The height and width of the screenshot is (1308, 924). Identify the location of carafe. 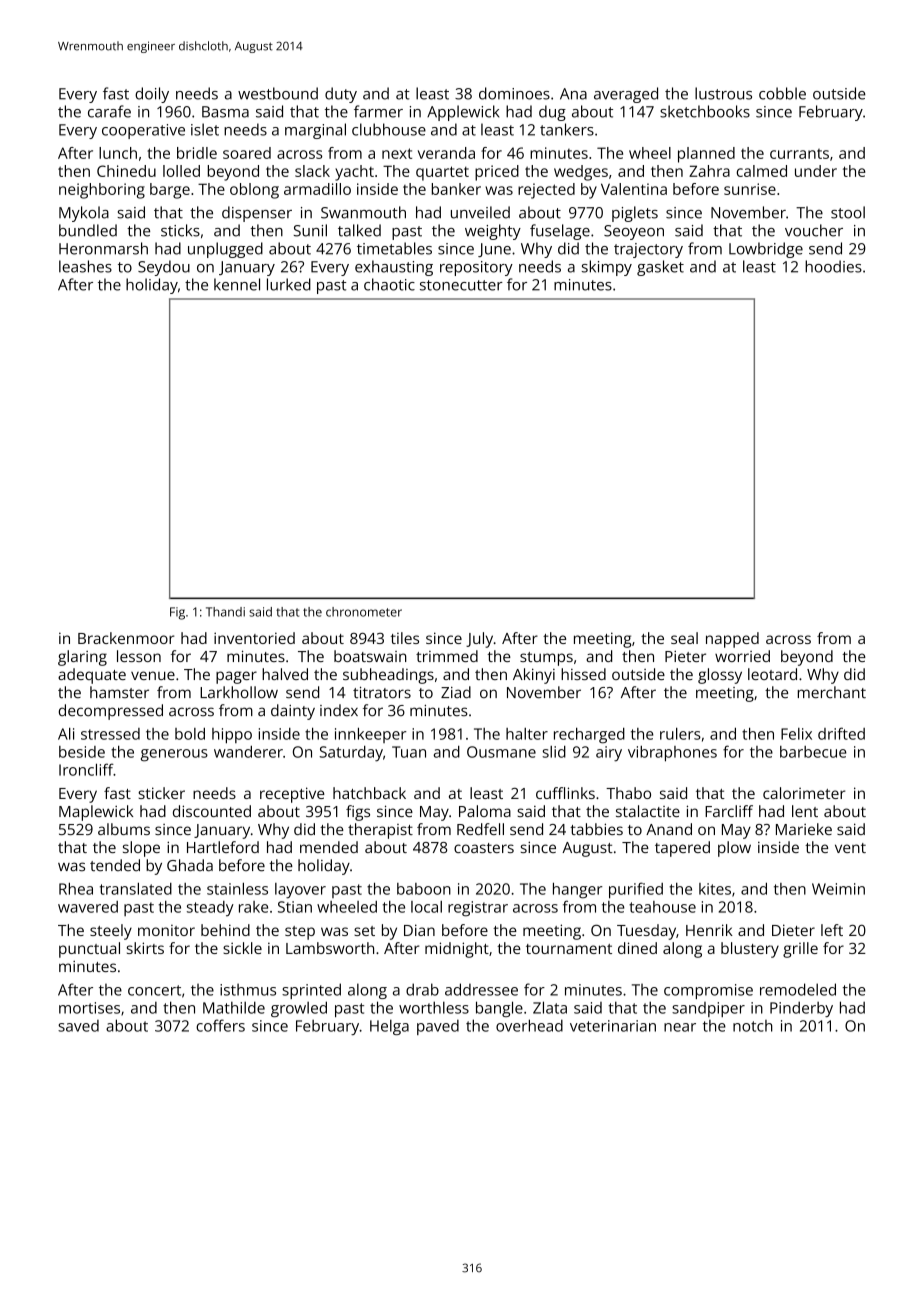
(109, 111).
